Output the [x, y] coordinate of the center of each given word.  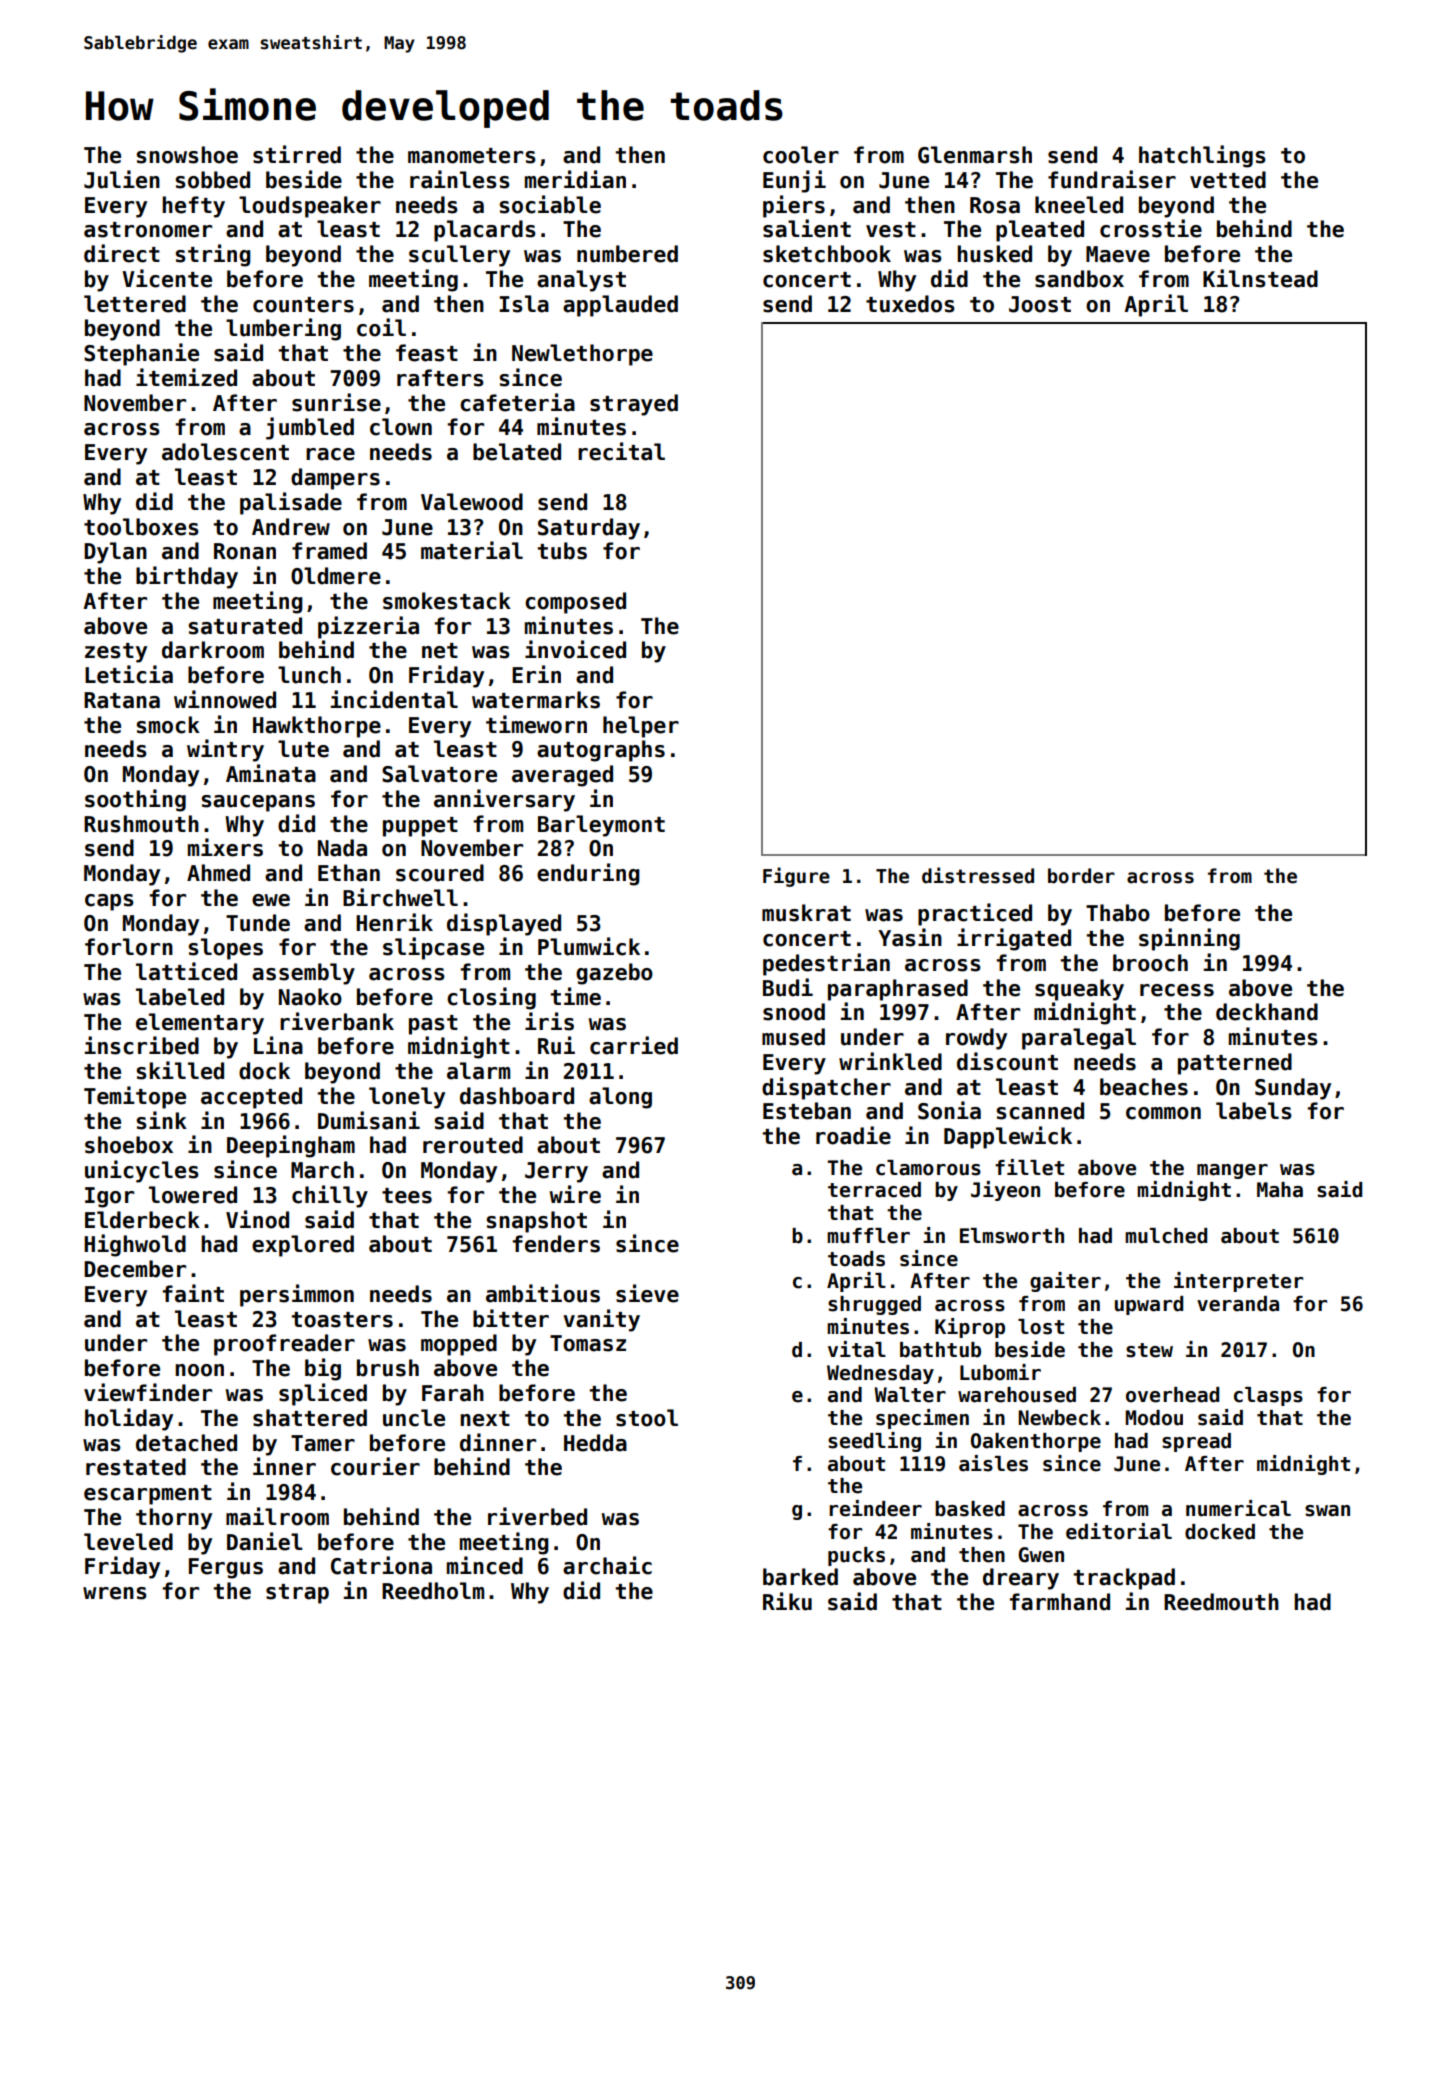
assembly [303, 974]
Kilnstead [1260, 278]
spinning [1189, 939]
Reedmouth [1221, 1602]
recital [621, 451]
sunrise [336, 402]
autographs [601, 751]
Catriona [381, 1565]
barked [800, 1577]
